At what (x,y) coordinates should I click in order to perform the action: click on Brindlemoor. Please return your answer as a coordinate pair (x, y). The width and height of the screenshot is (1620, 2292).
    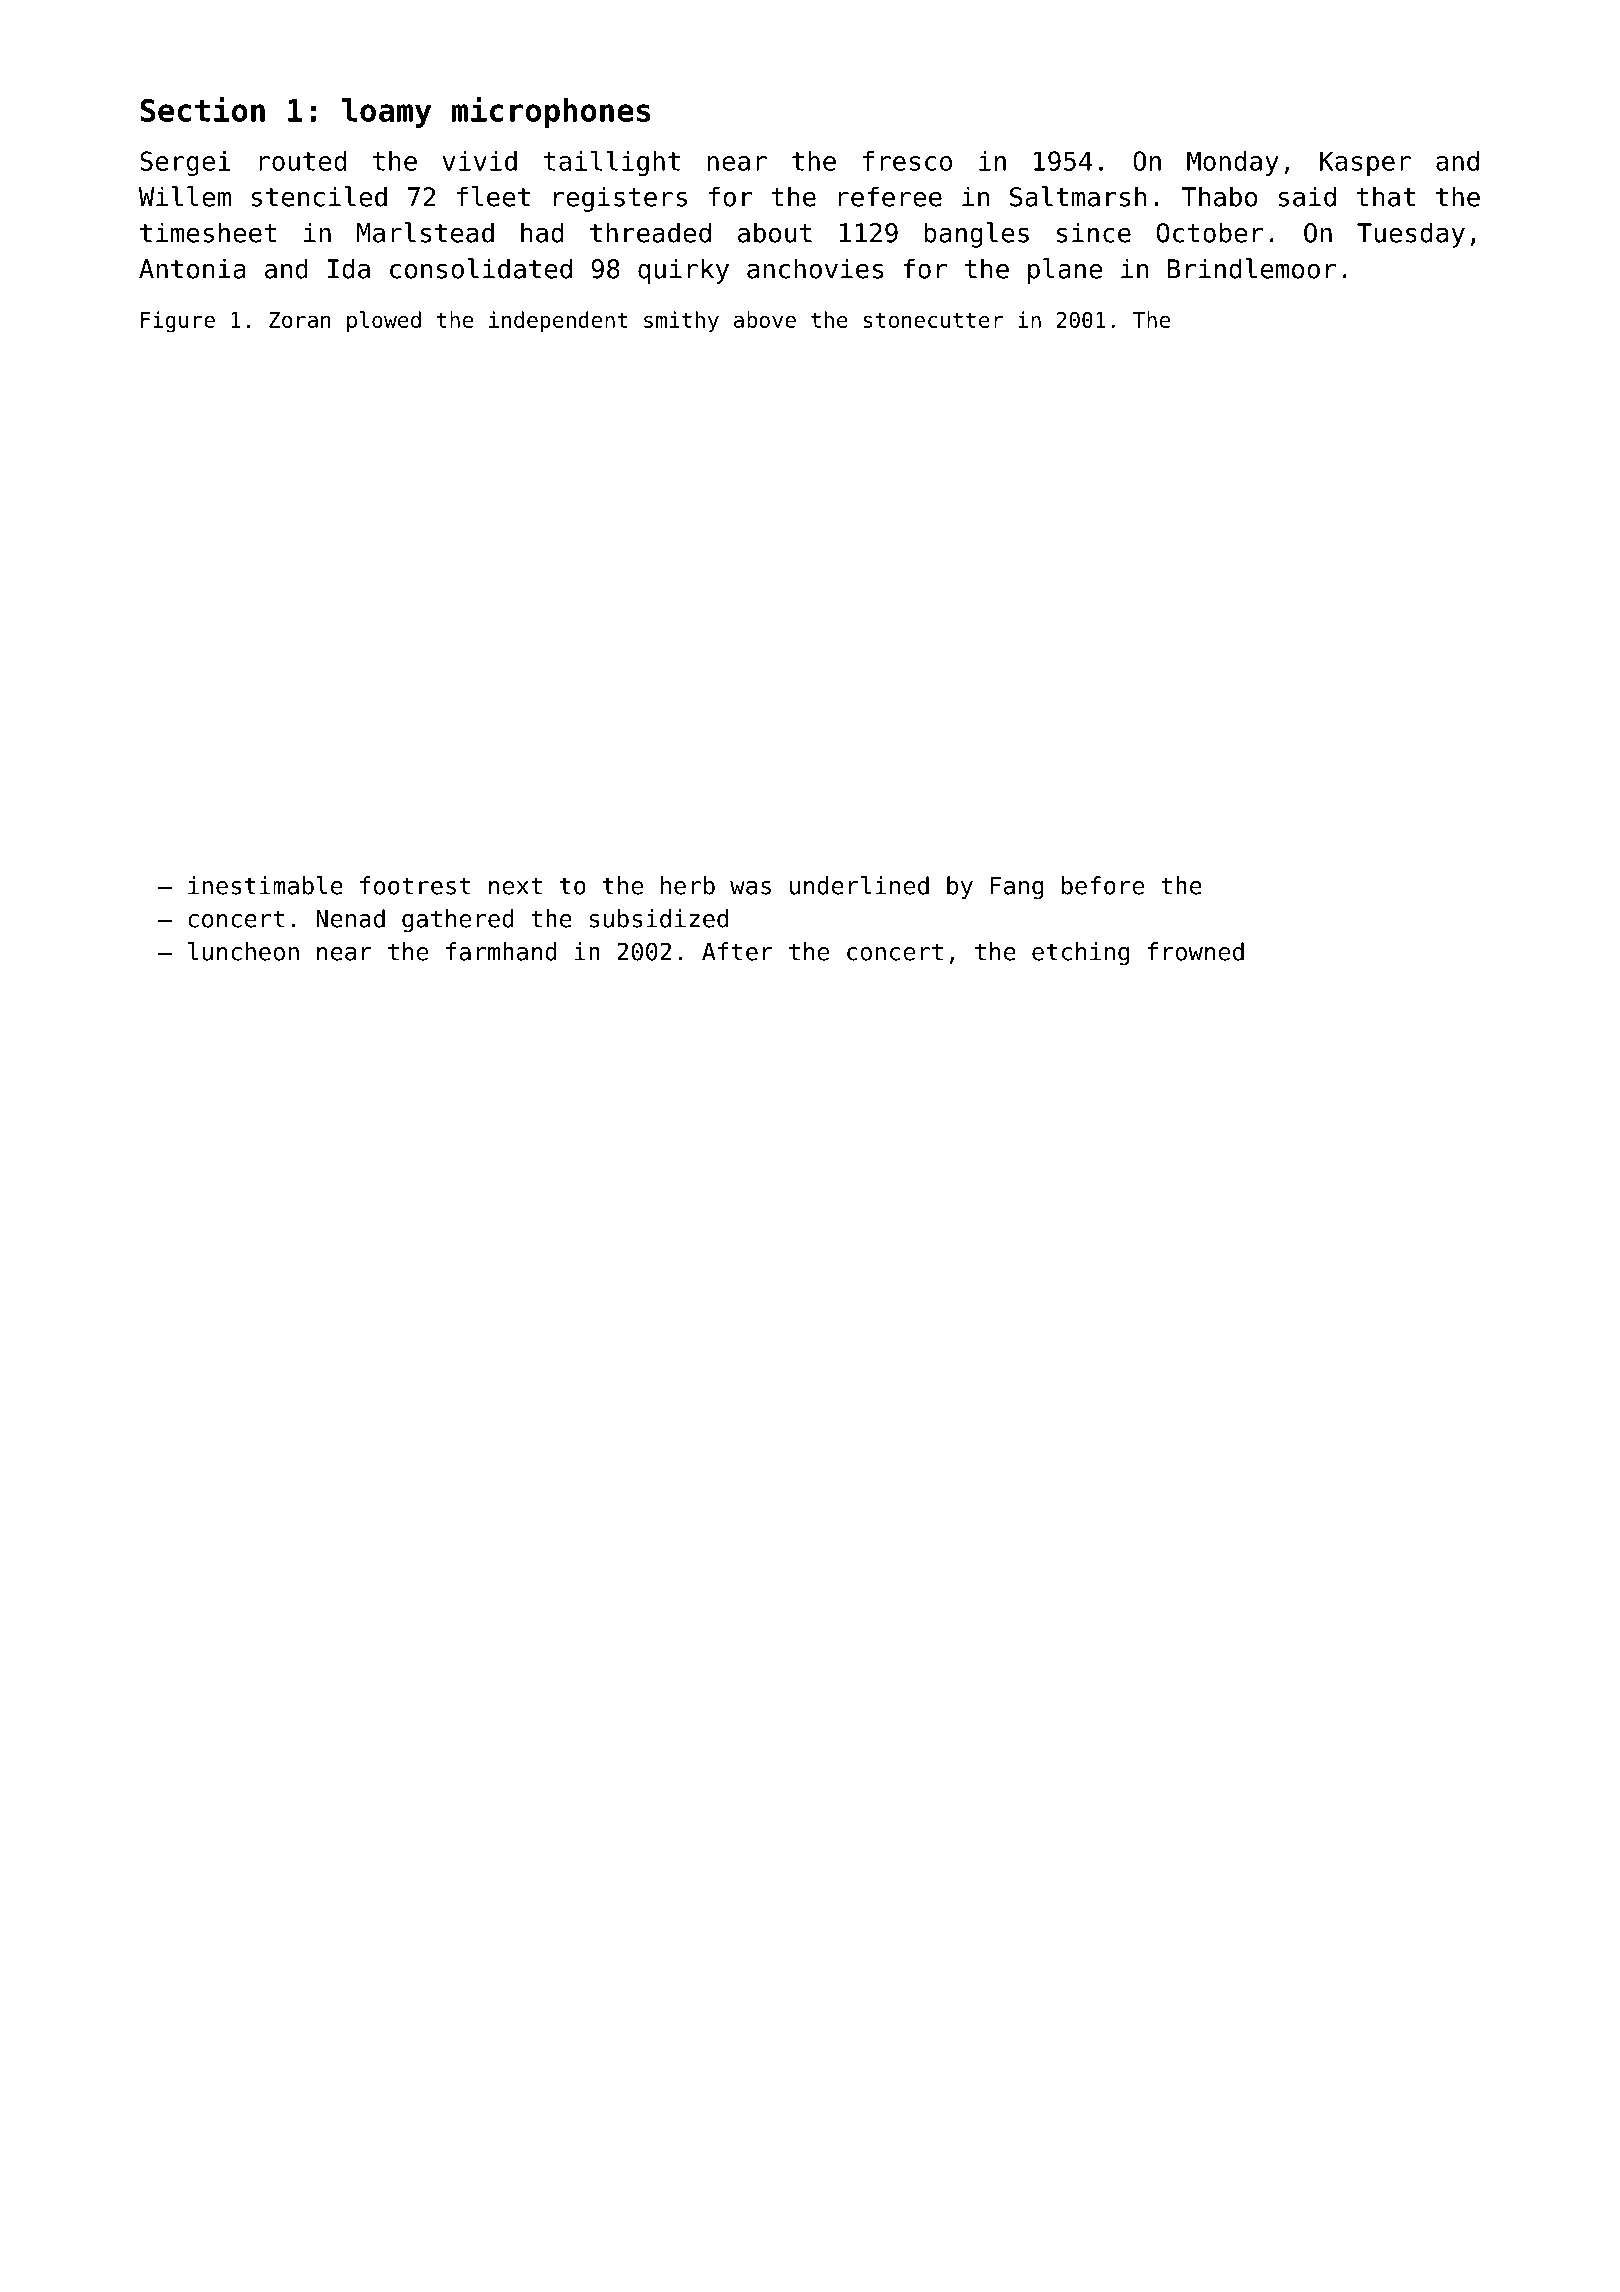
    Looking at the image, I should click on (1252, 268).
